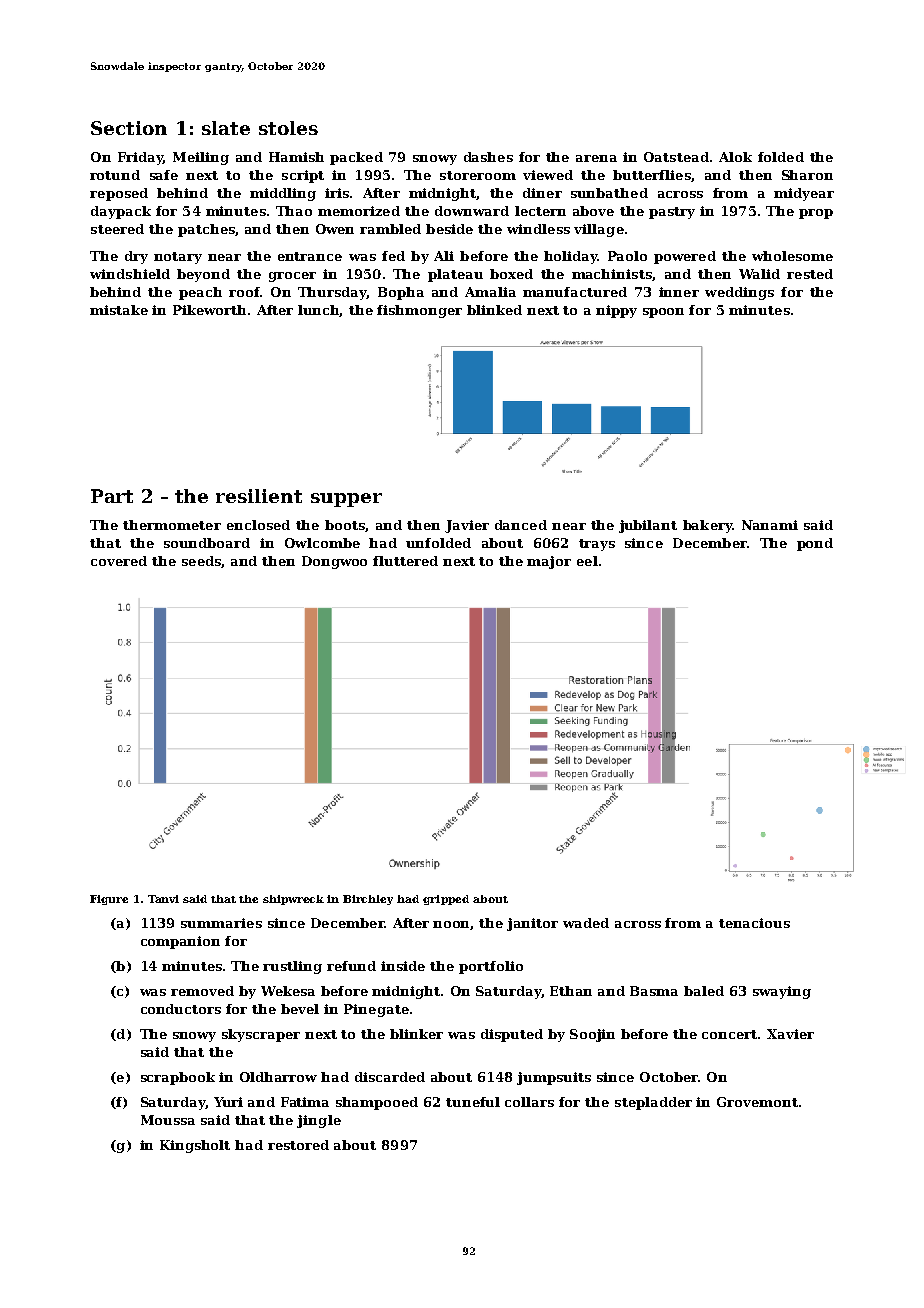 The height and width of the screenshot is (1308, 924). I want to click on bakery, so click(707, 526).
